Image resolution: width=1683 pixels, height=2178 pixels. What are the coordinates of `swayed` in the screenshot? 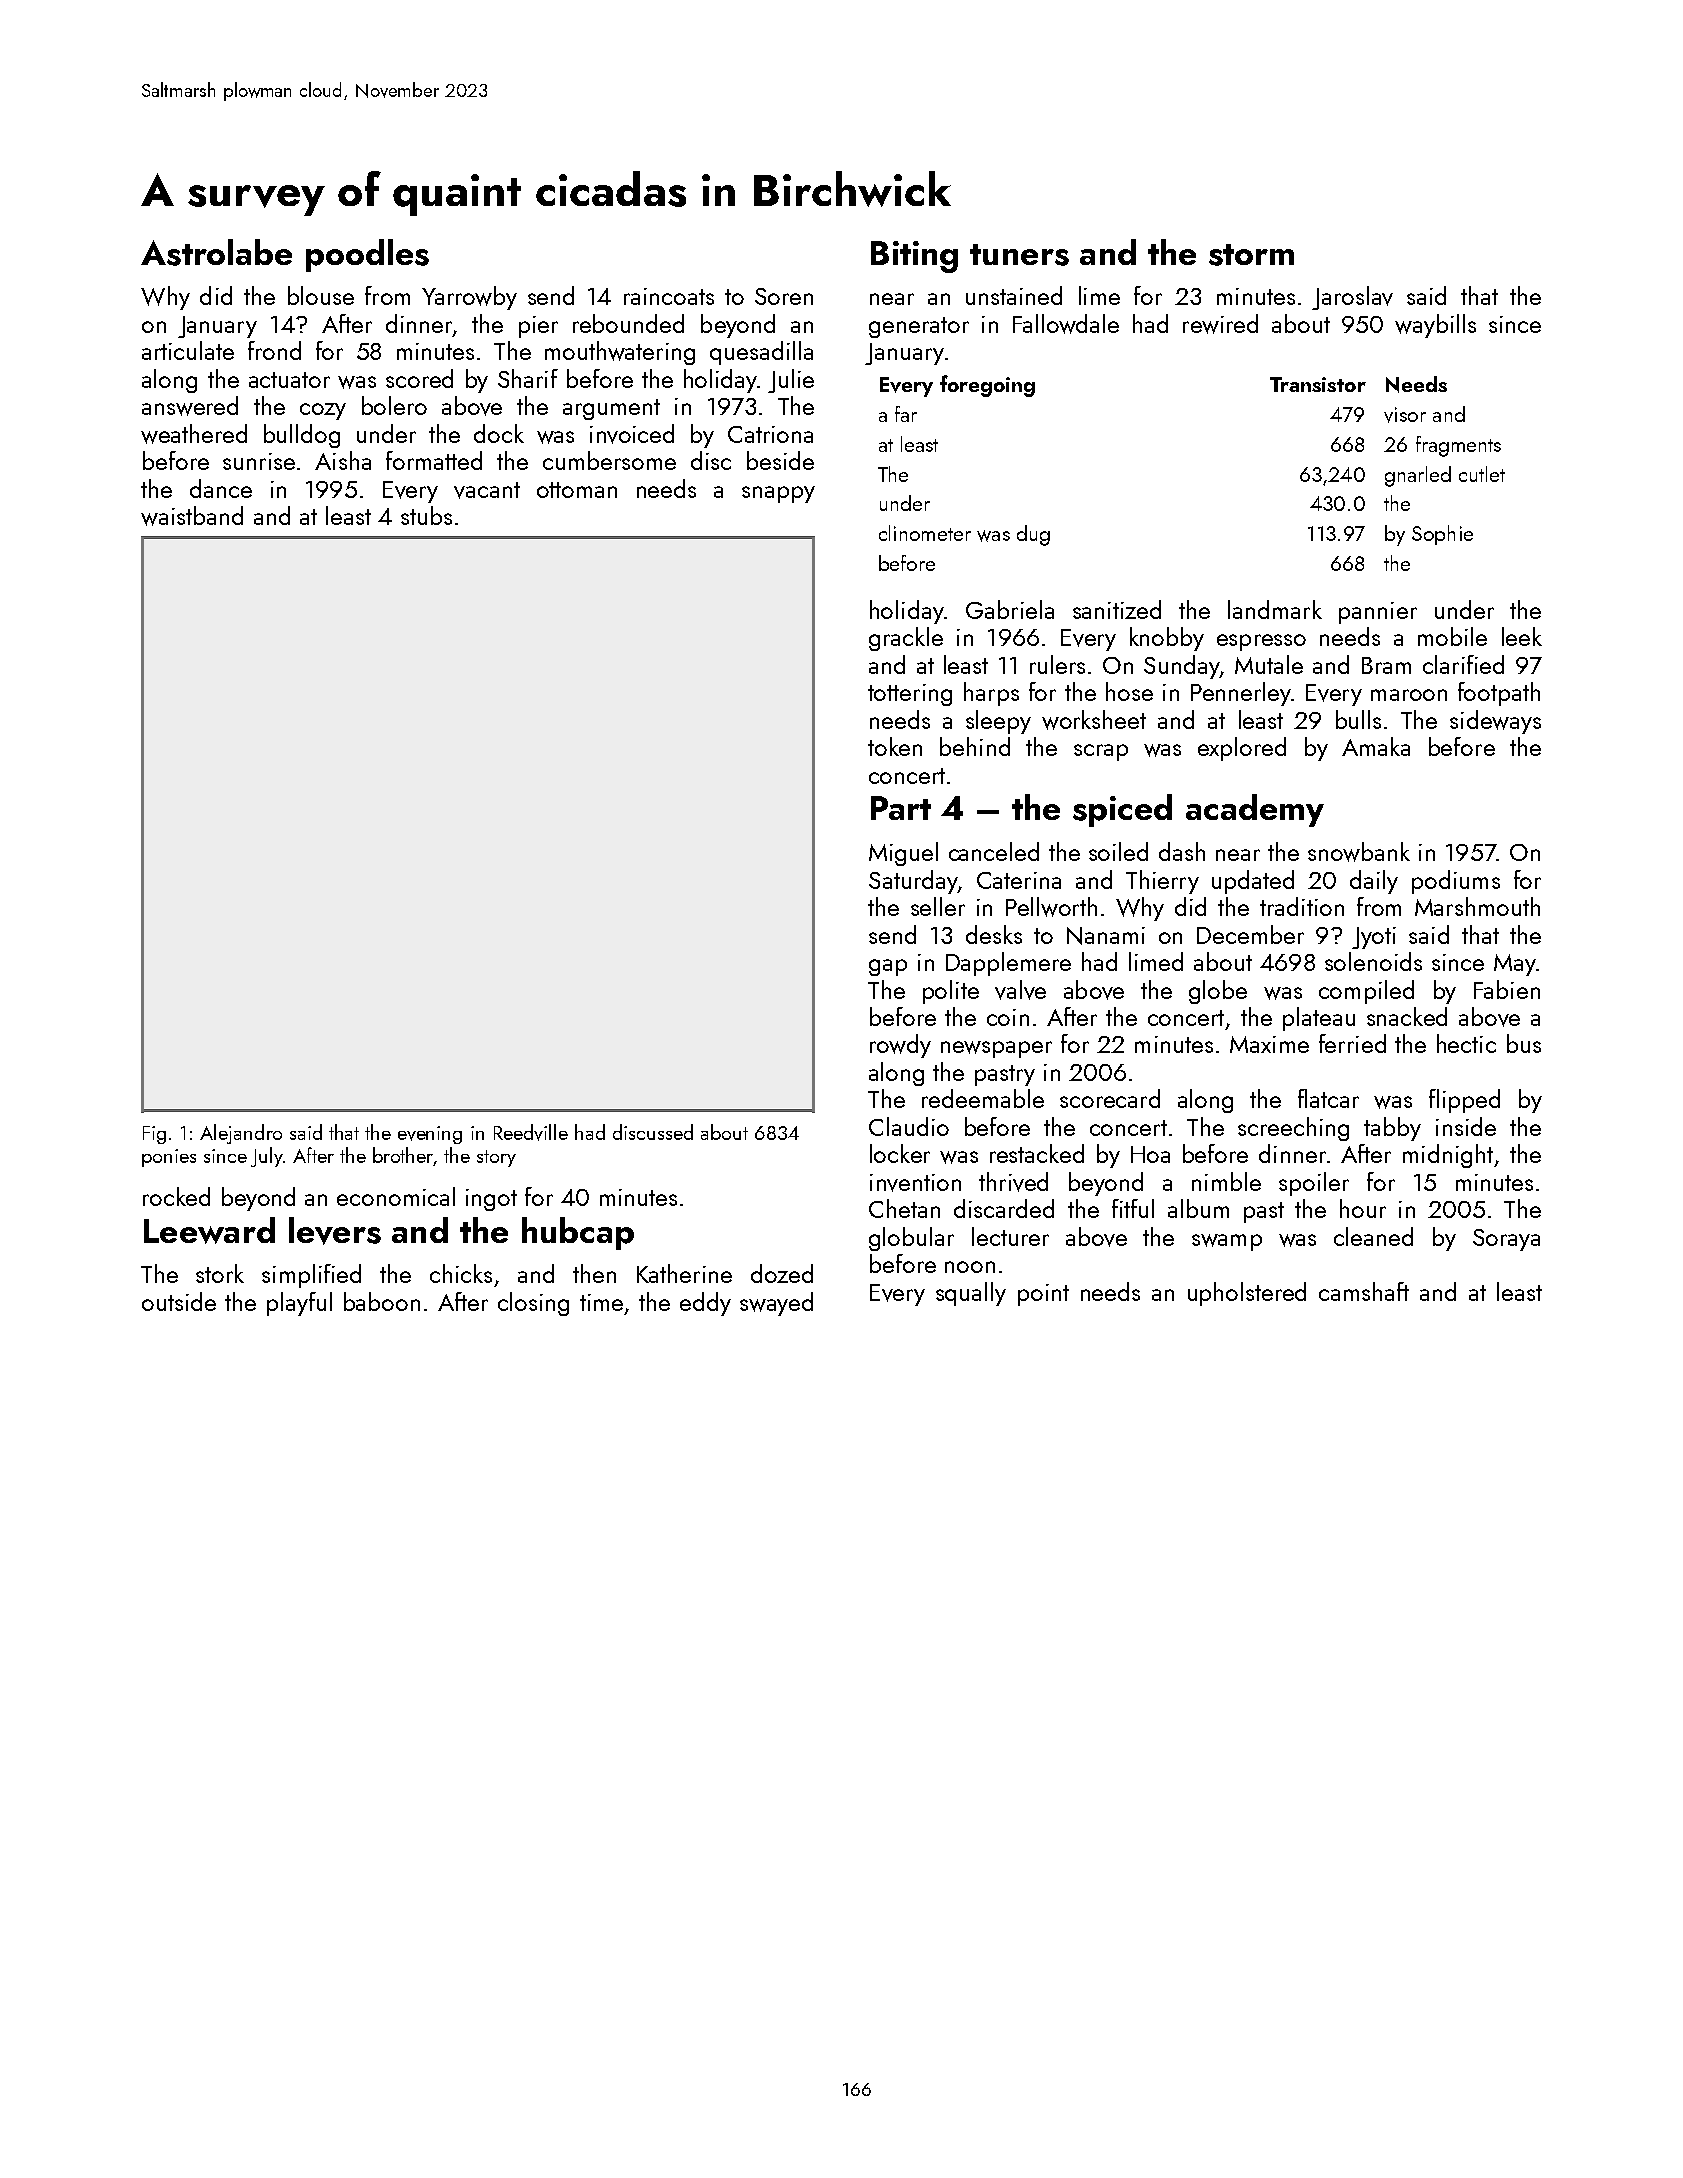 It's located at (776, 1304).
